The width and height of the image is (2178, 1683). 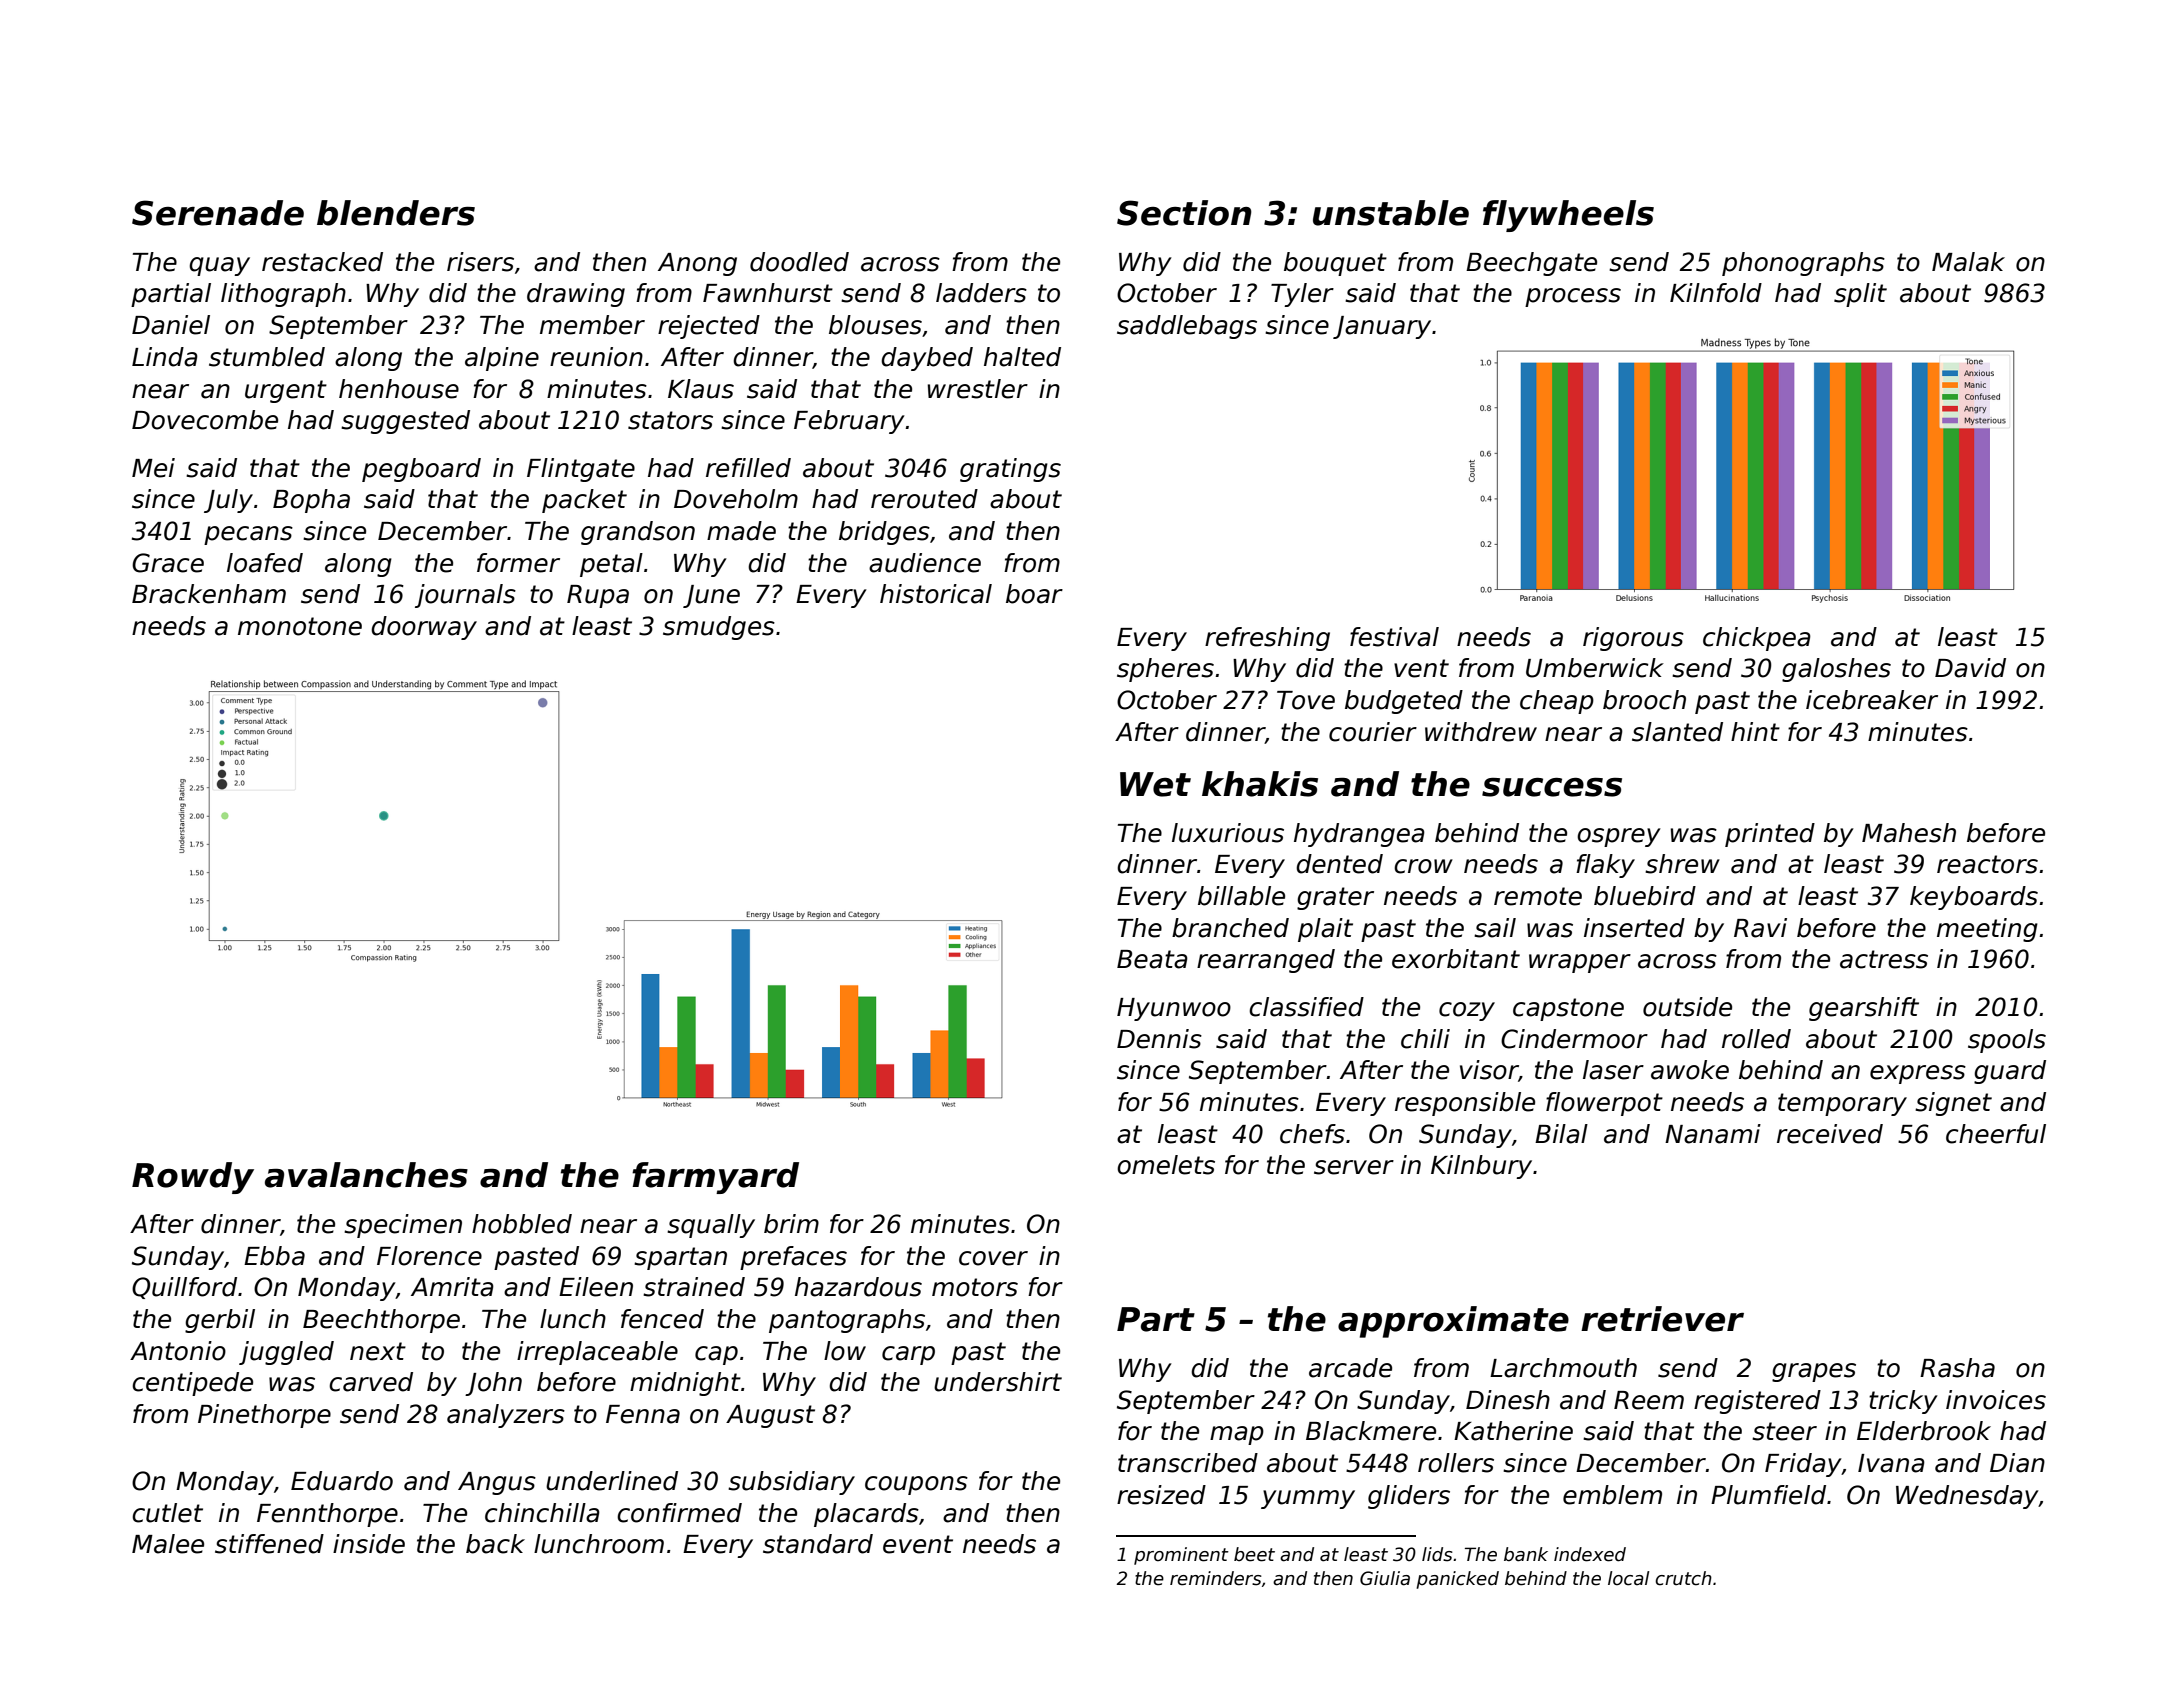 I want to click on flywheels, so click(x=1568, y=216).
